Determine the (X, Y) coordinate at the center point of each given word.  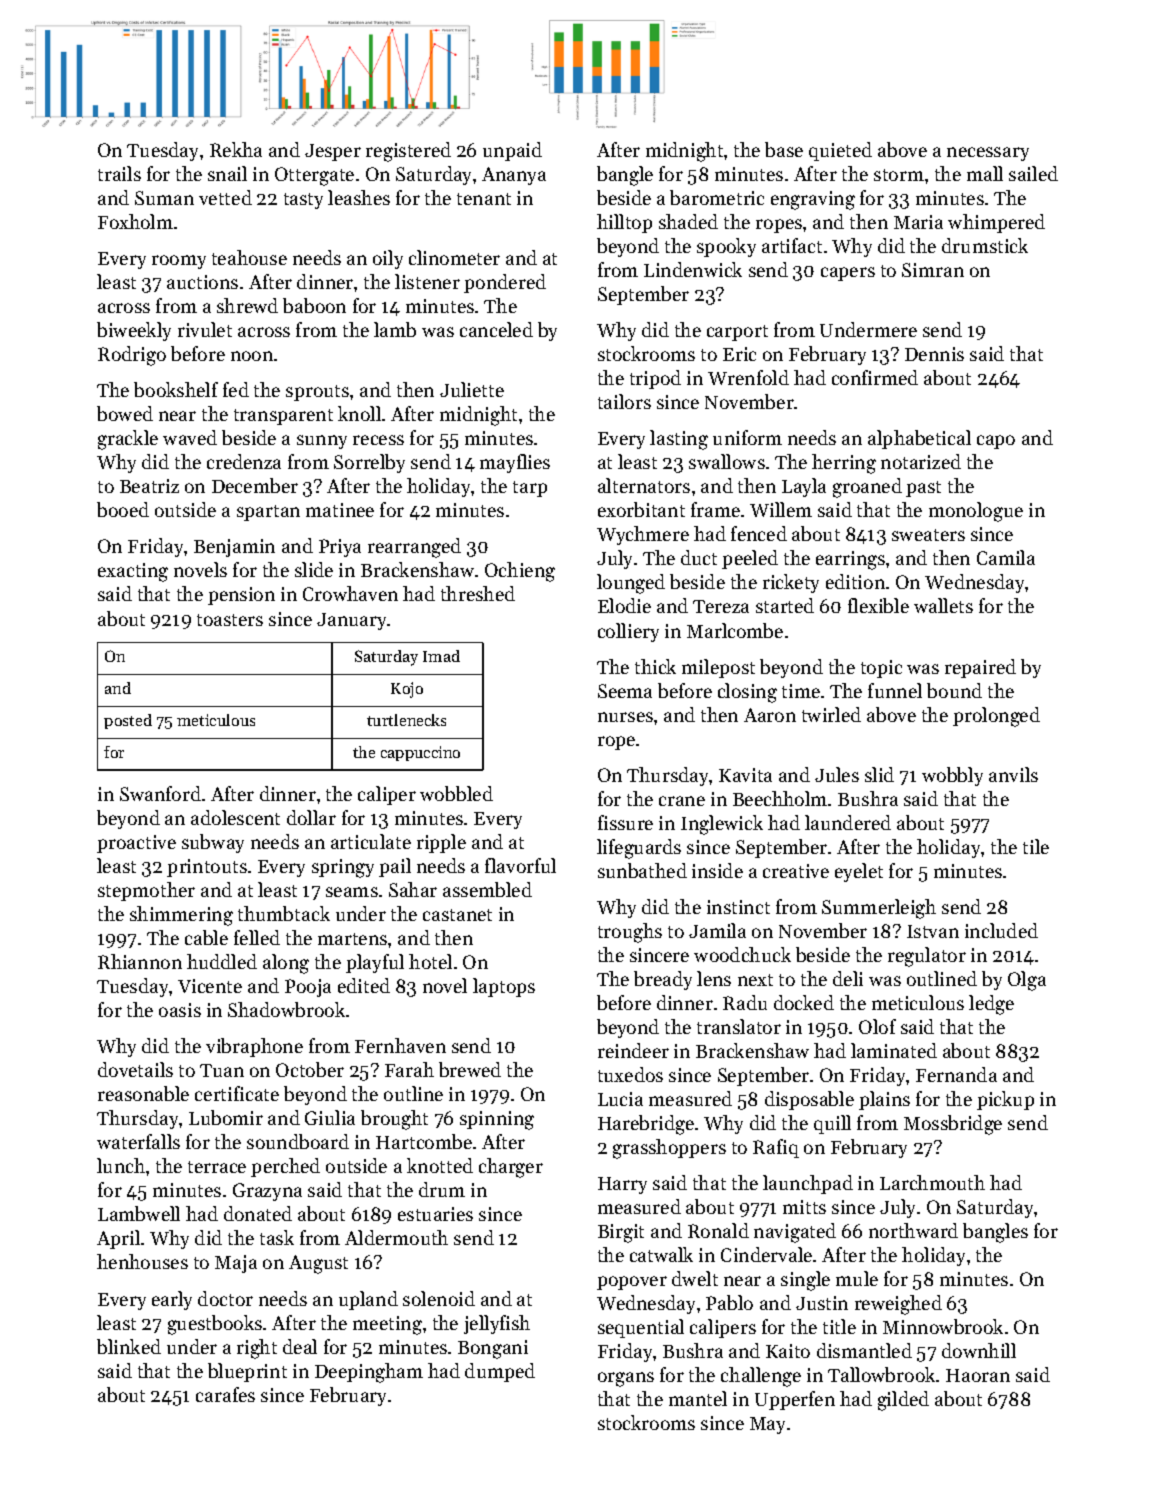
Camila (1006, 557)
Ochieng (520, 572)
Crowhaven (350, 593)
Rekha (236, 149)
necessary (988, 154)
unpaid (512, 151)
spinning (497, 1120)
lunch (121, 1165)
